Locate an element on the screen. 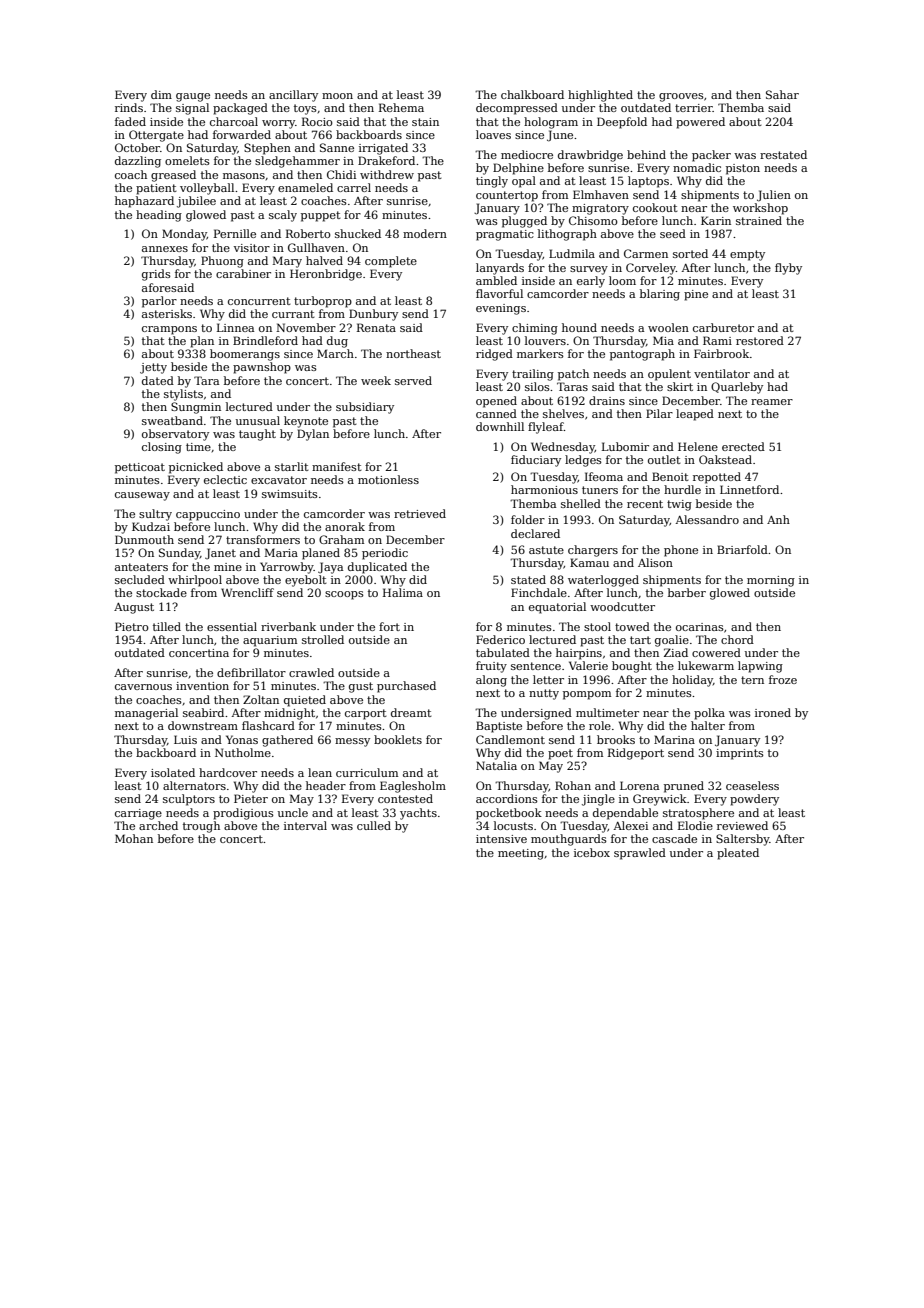 This screenshot has height=1308, width=924. prodigious is located at coordinates (243, 814).
